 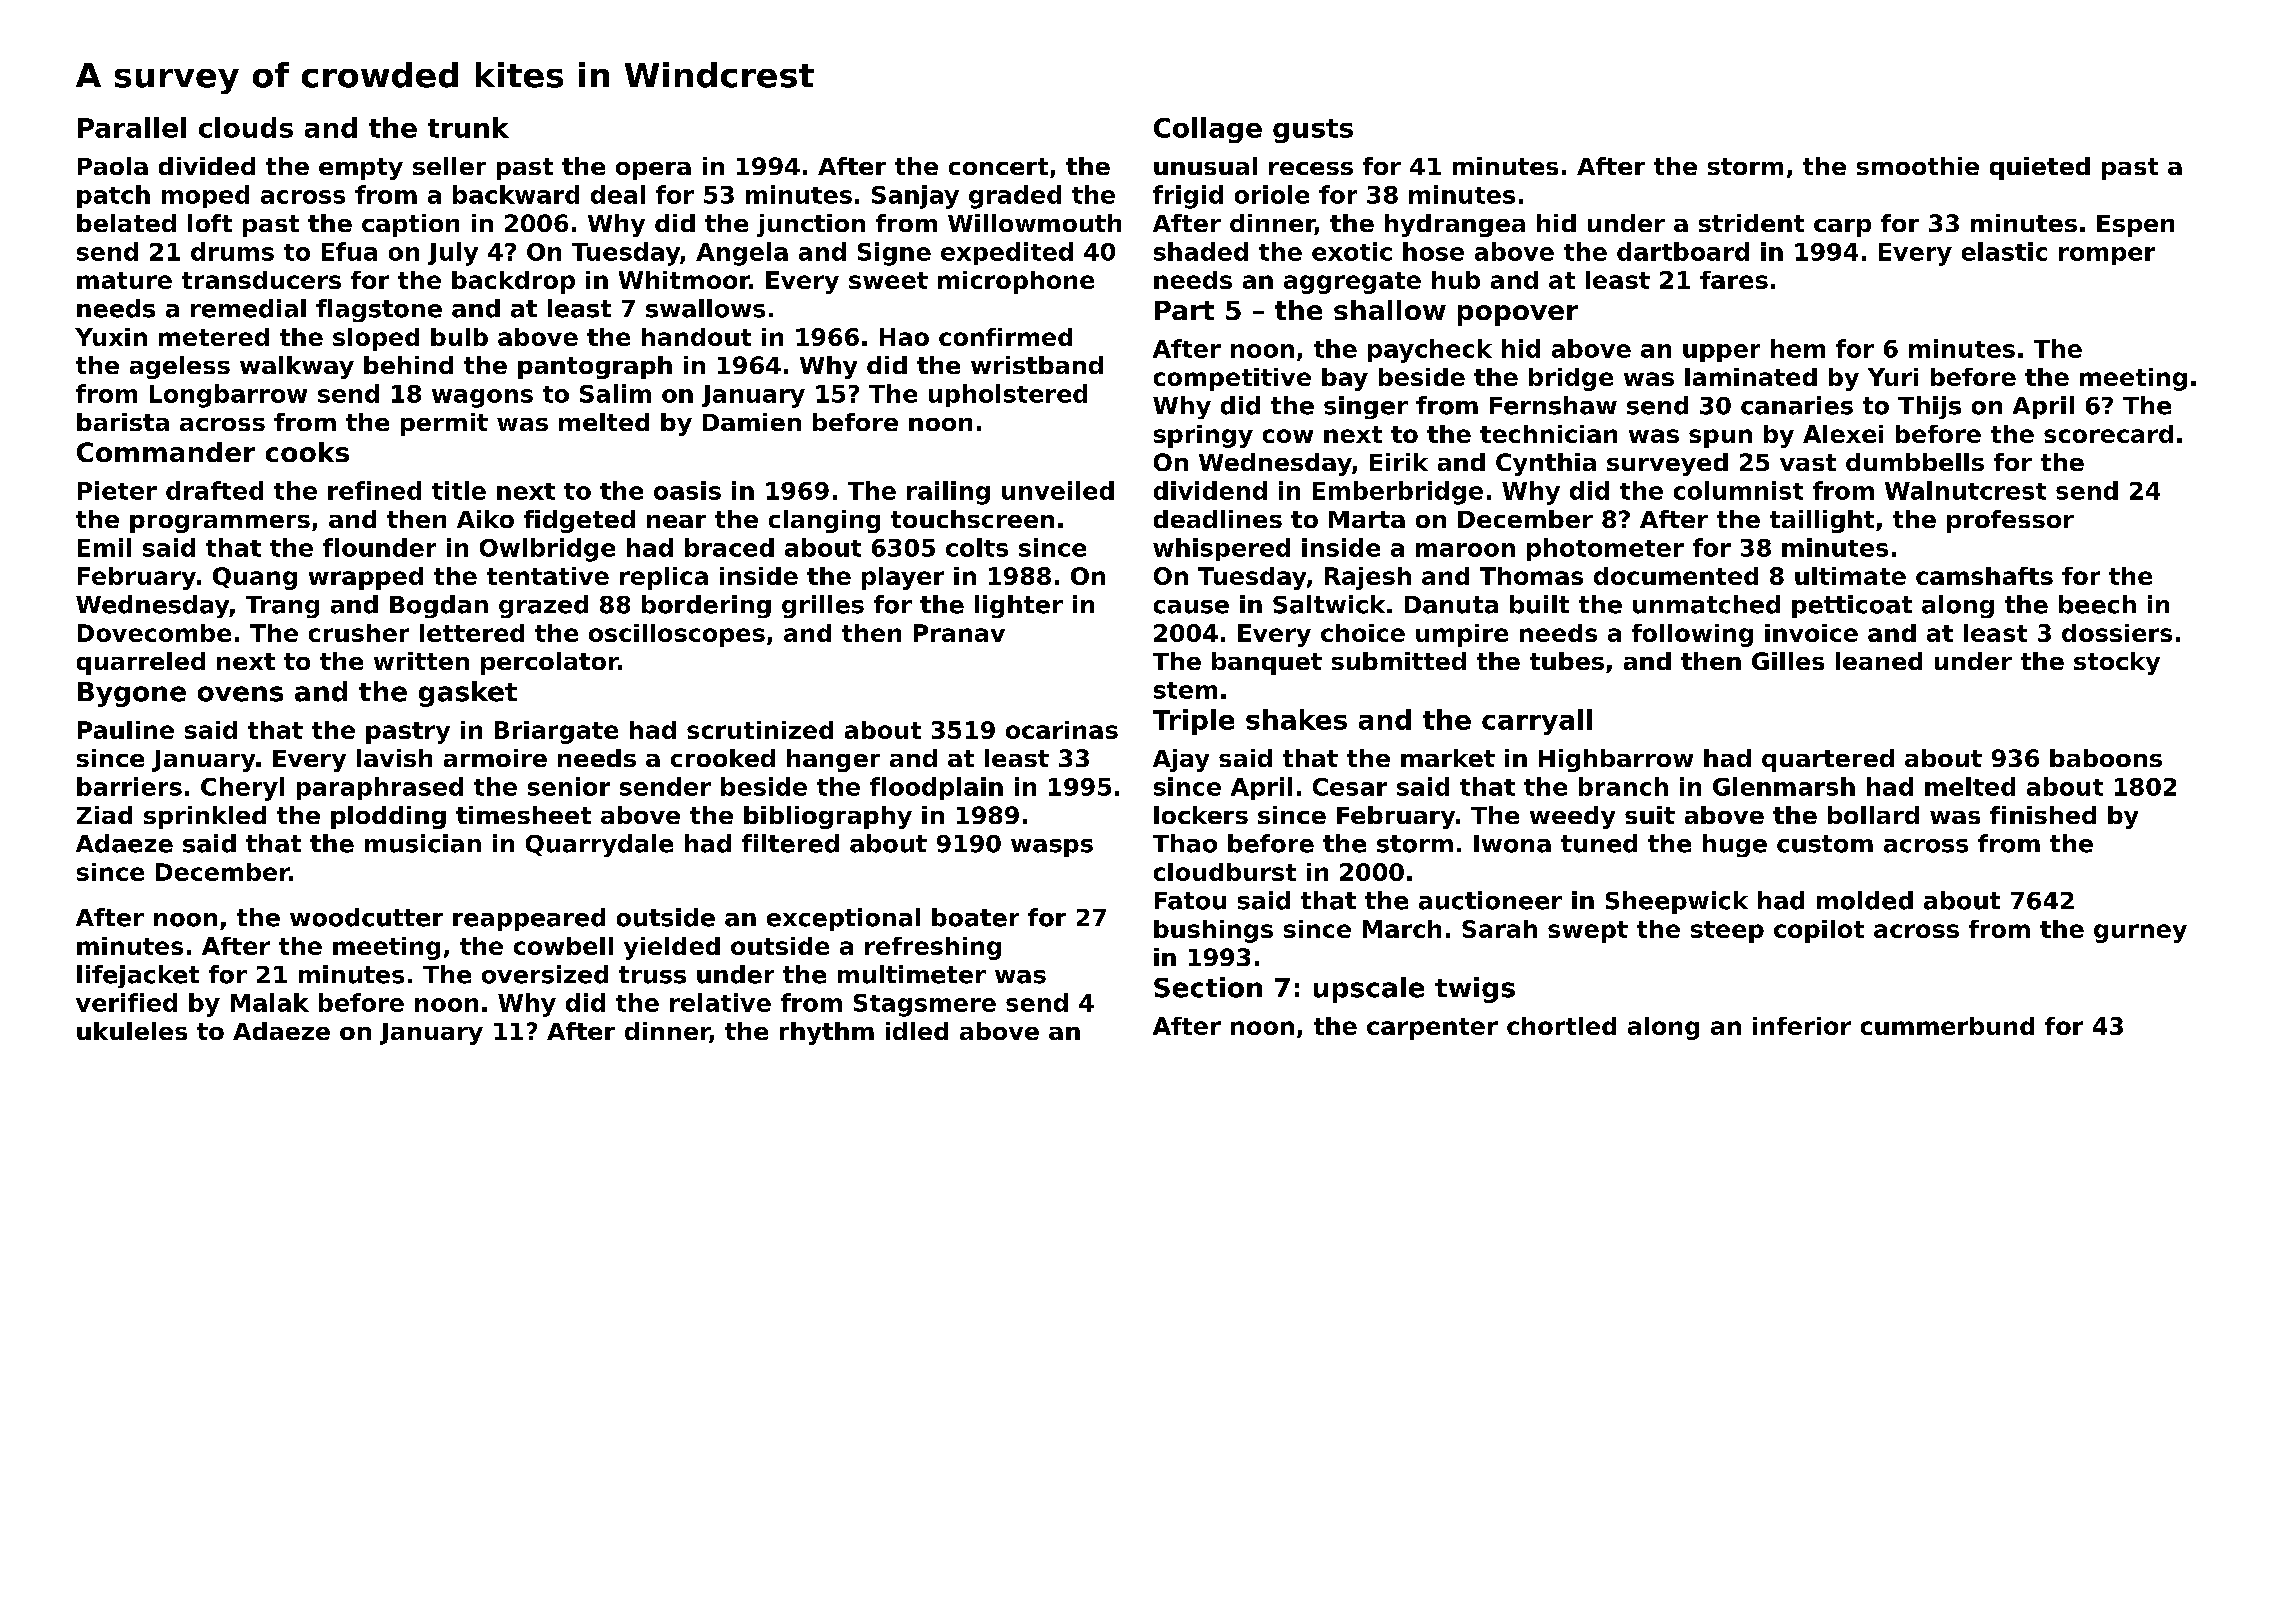 I want to click on lifejacket, so click(x=138, y=976).
